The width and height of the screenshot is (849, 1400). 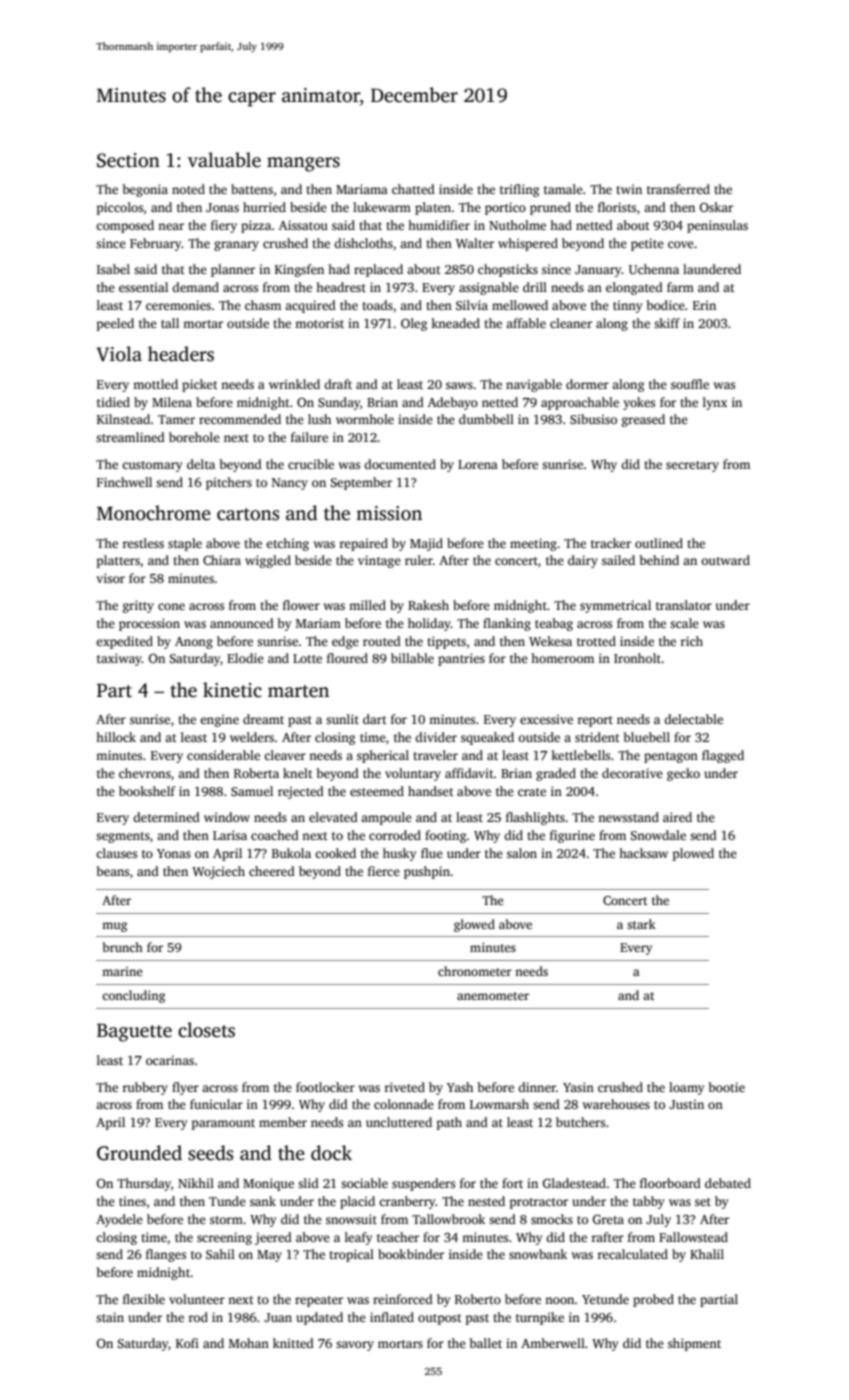 I want to click on savory, so click(x=355, y=1346).
